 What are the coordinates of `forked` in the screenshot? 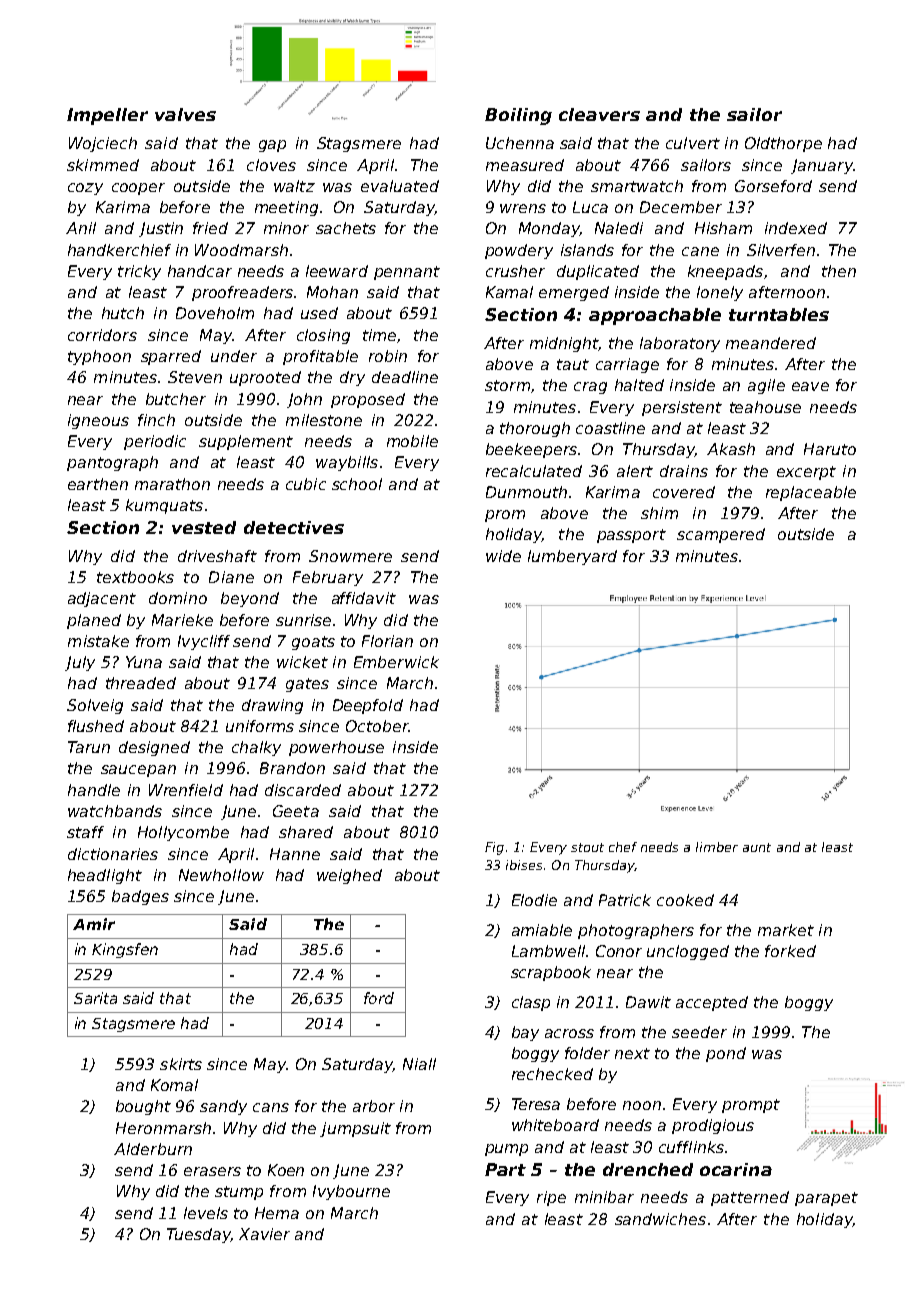 It's located at (790, 951).
